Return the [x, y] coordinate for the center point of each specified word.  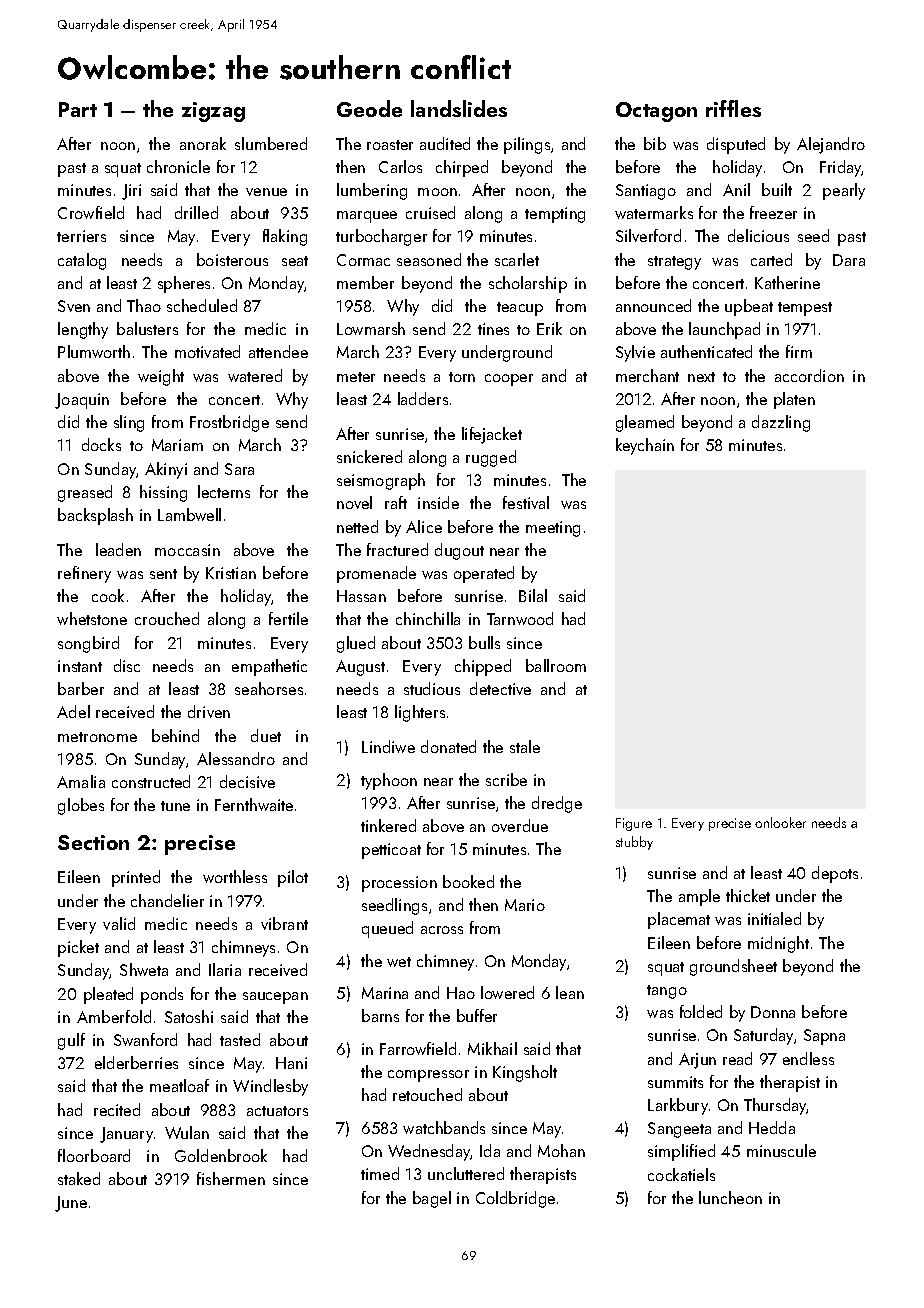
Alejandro [831, 145]
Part [78, 109]
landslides [459, 108]
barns [380, 1015]
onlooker [780, 822]
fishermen [231, 1178]
